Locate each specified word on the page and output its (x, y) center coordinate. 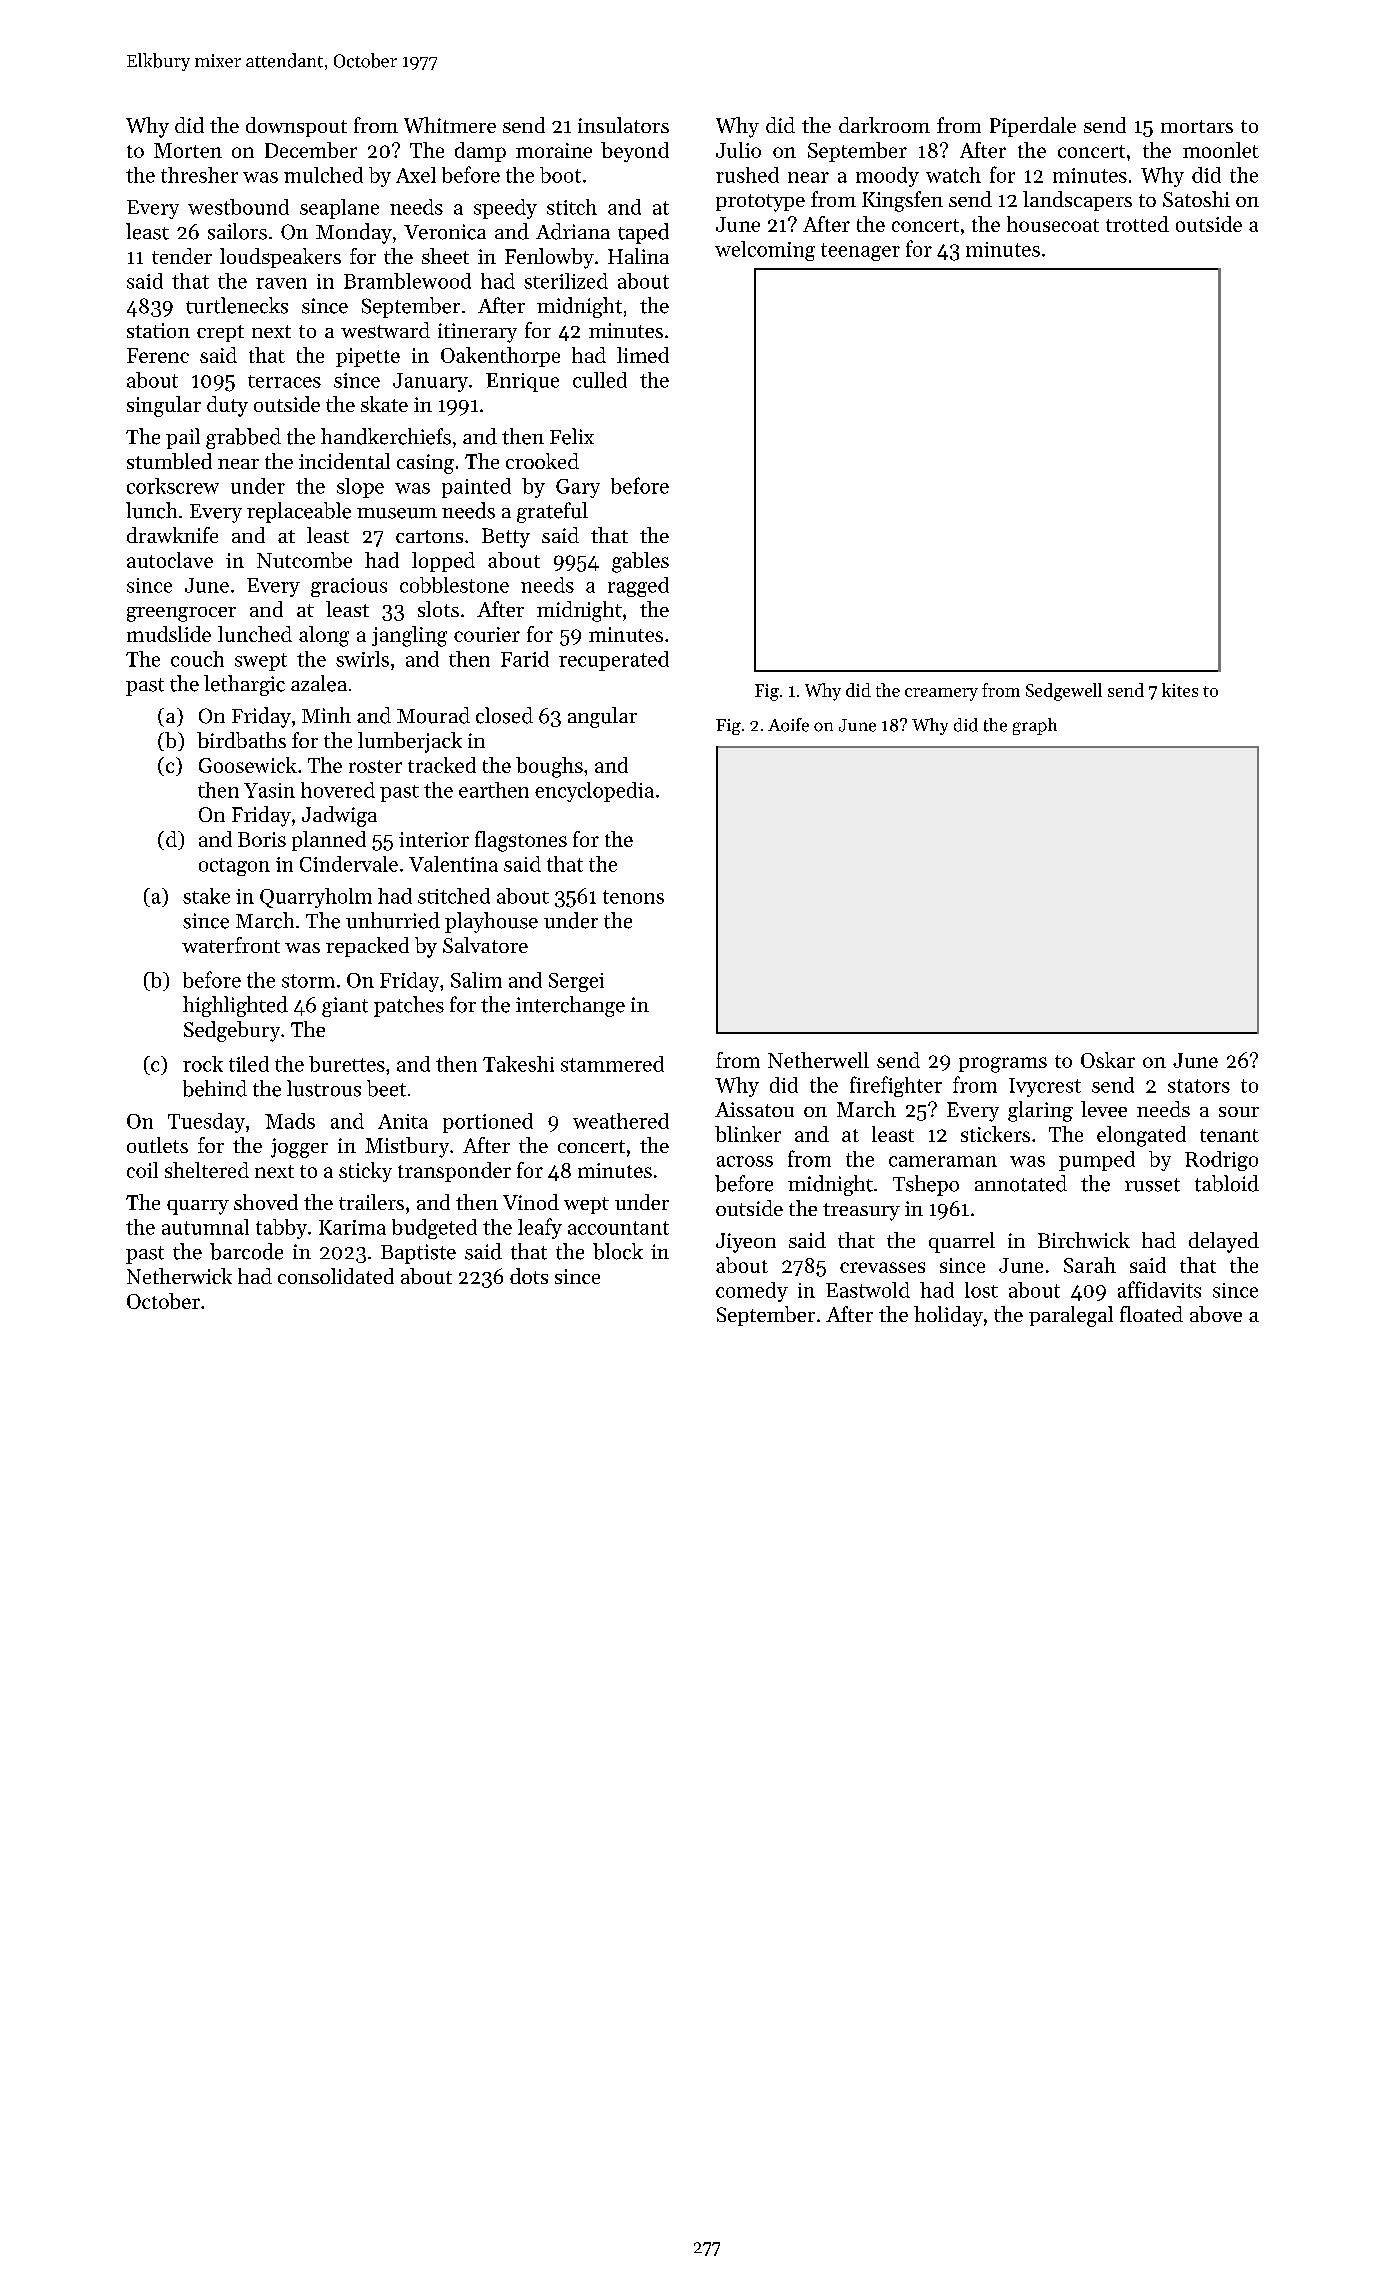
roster (375, 766)
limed (643, 355)
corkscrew (173, 486)
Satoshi (1196, 199)
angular (602, 717)
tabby (281, 1229)
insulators (623, 125)
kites (1180, 690)
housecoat (1053, 224)
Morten (188, 150)
